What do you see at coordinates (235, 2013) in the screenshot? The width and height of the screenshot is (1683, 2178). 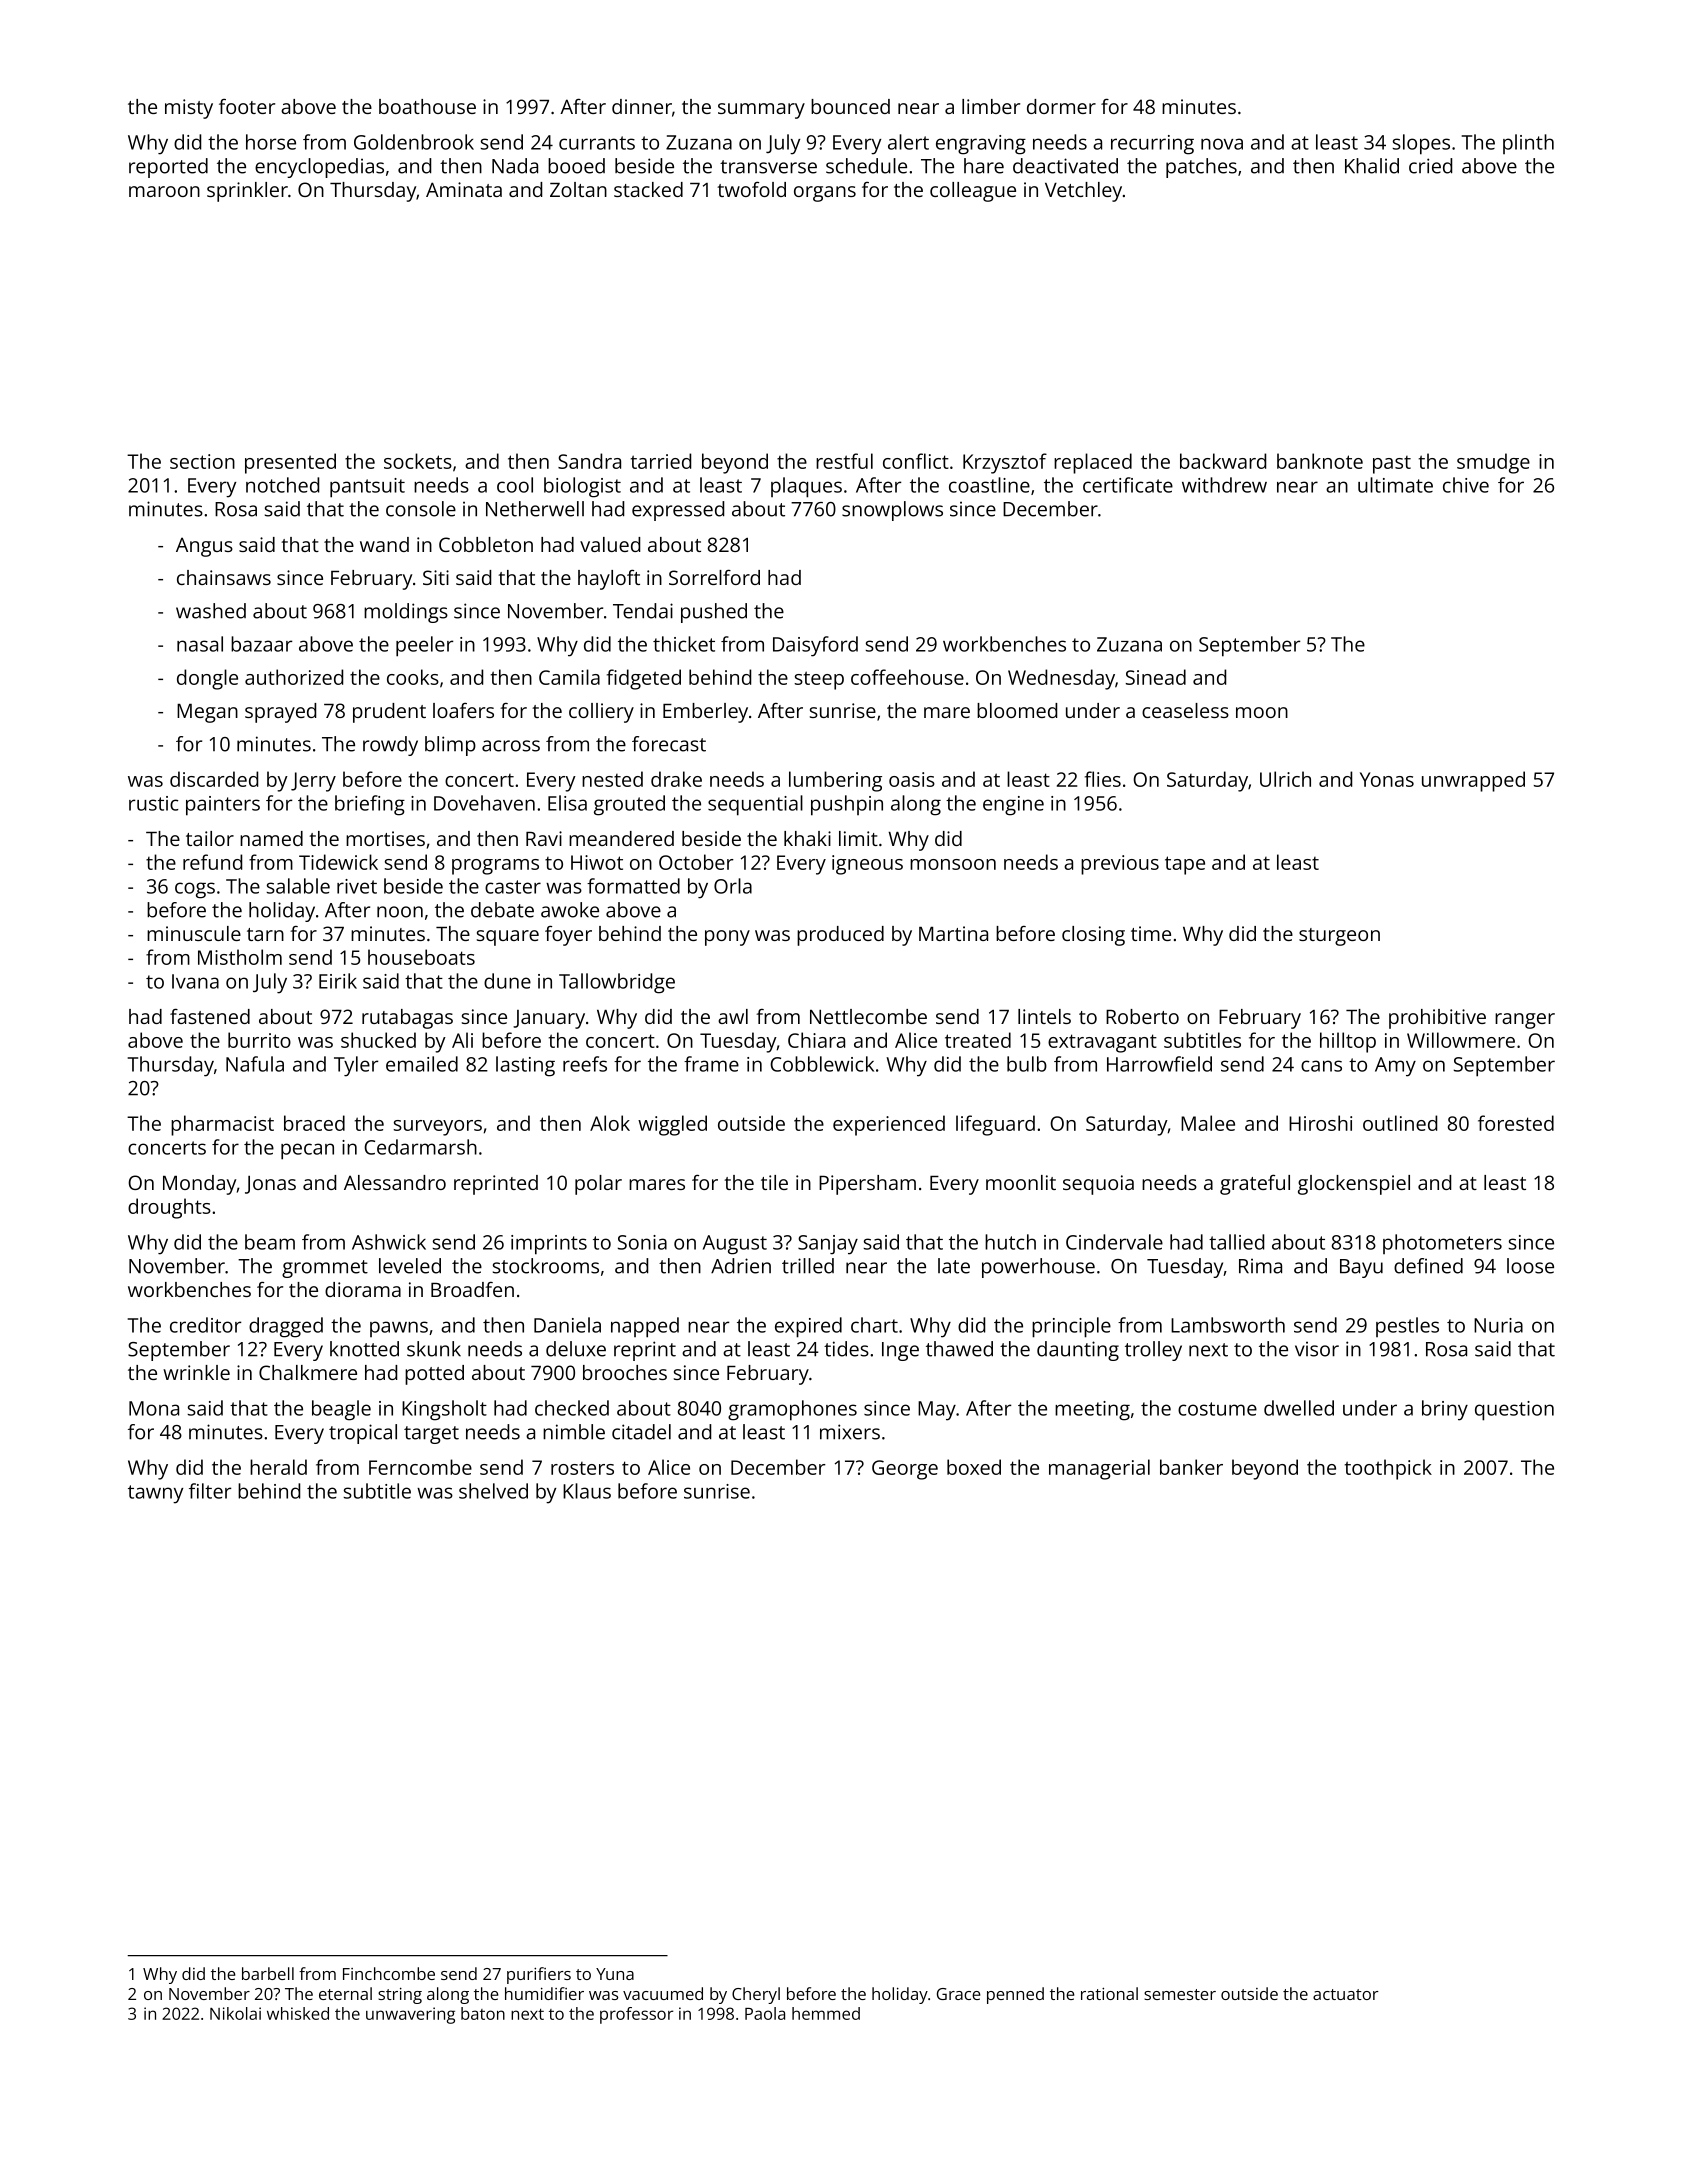 I see `Nikolai` at bounding box center [235, 2013].
